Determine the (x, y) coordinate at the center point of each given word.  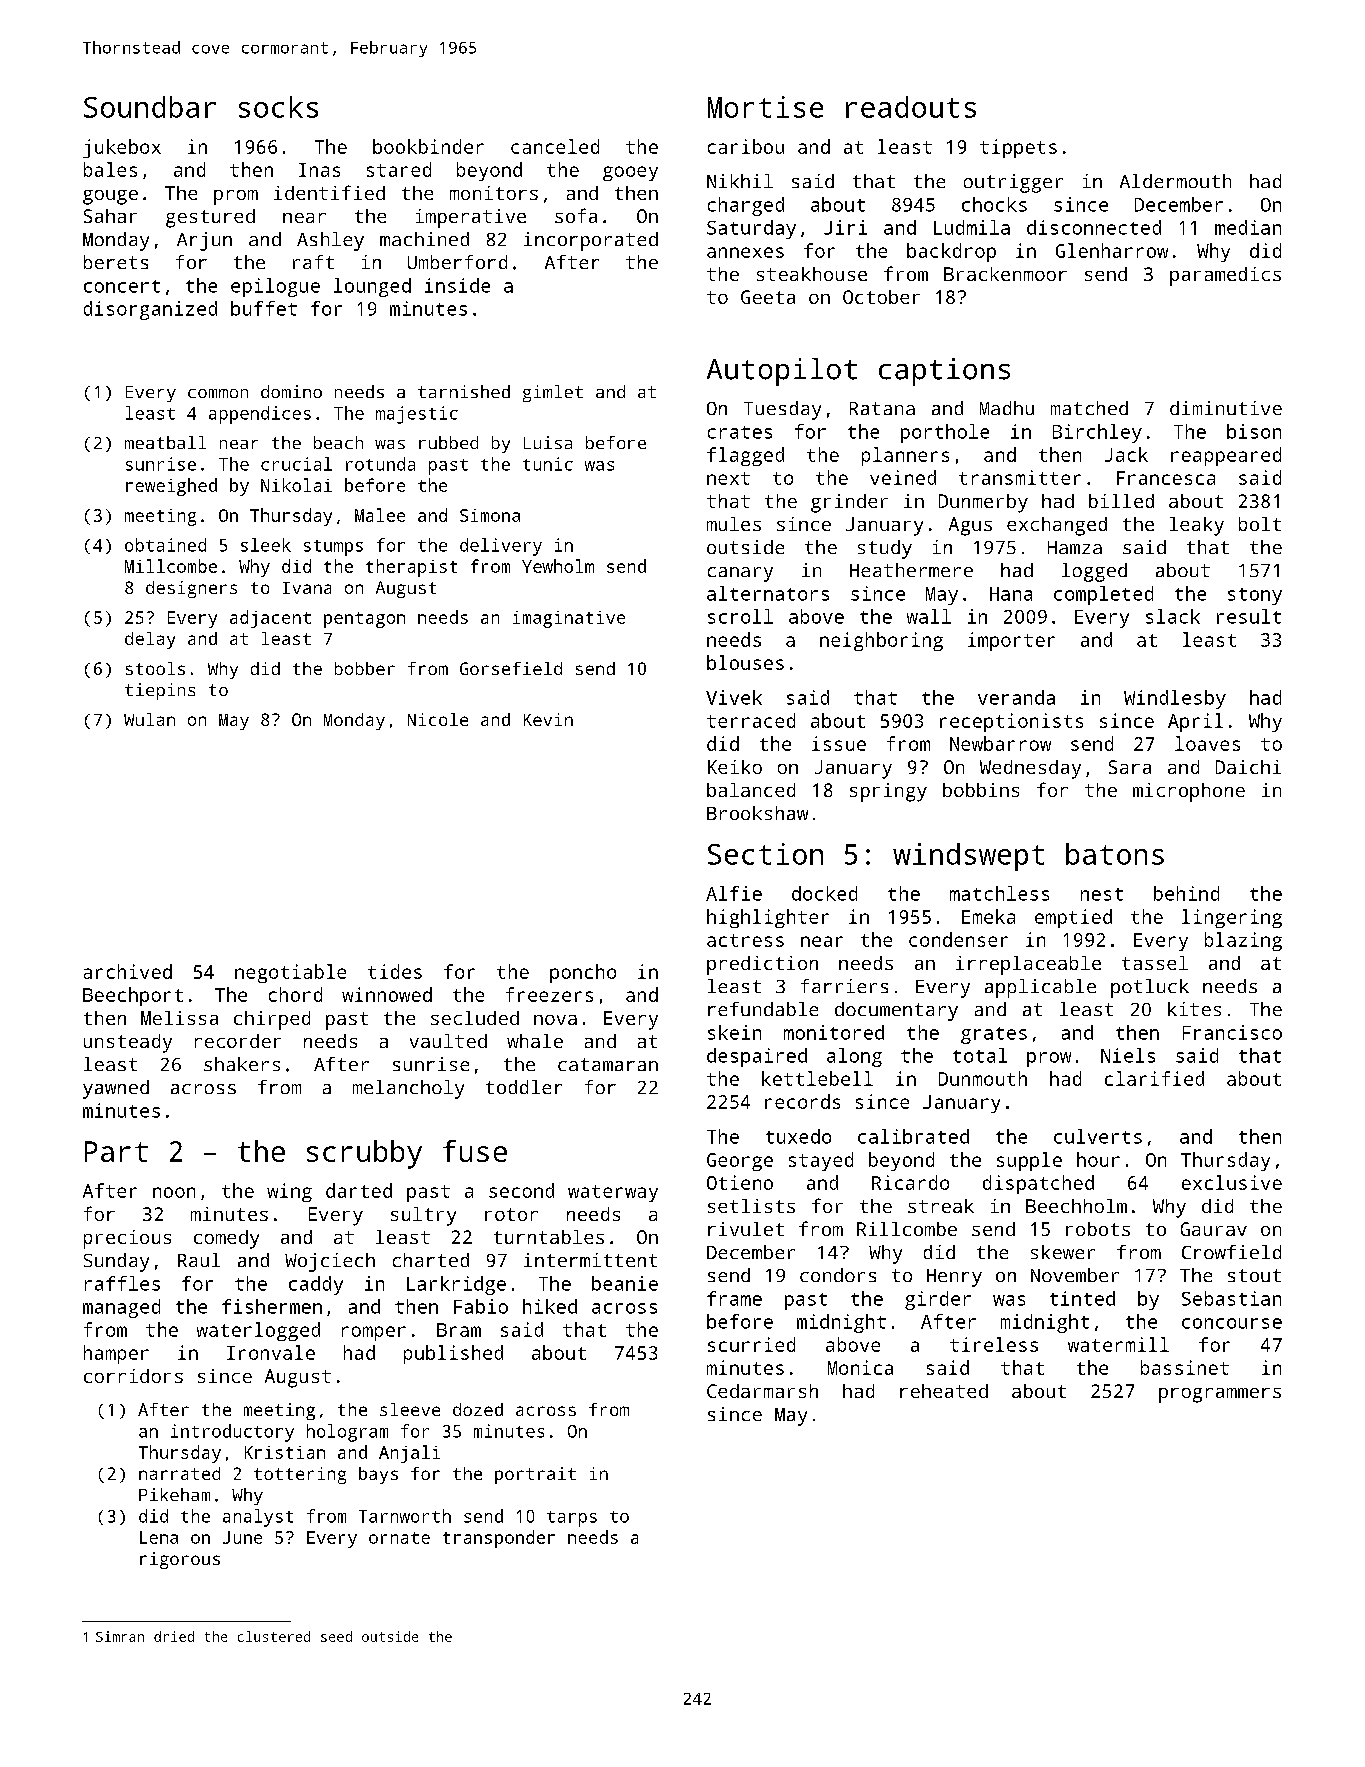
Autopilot (782, 372)
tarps (572, 1519)
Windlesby (1175, 699)
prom (236, 197)
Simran (120, 1636)
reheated (944, 1391)
